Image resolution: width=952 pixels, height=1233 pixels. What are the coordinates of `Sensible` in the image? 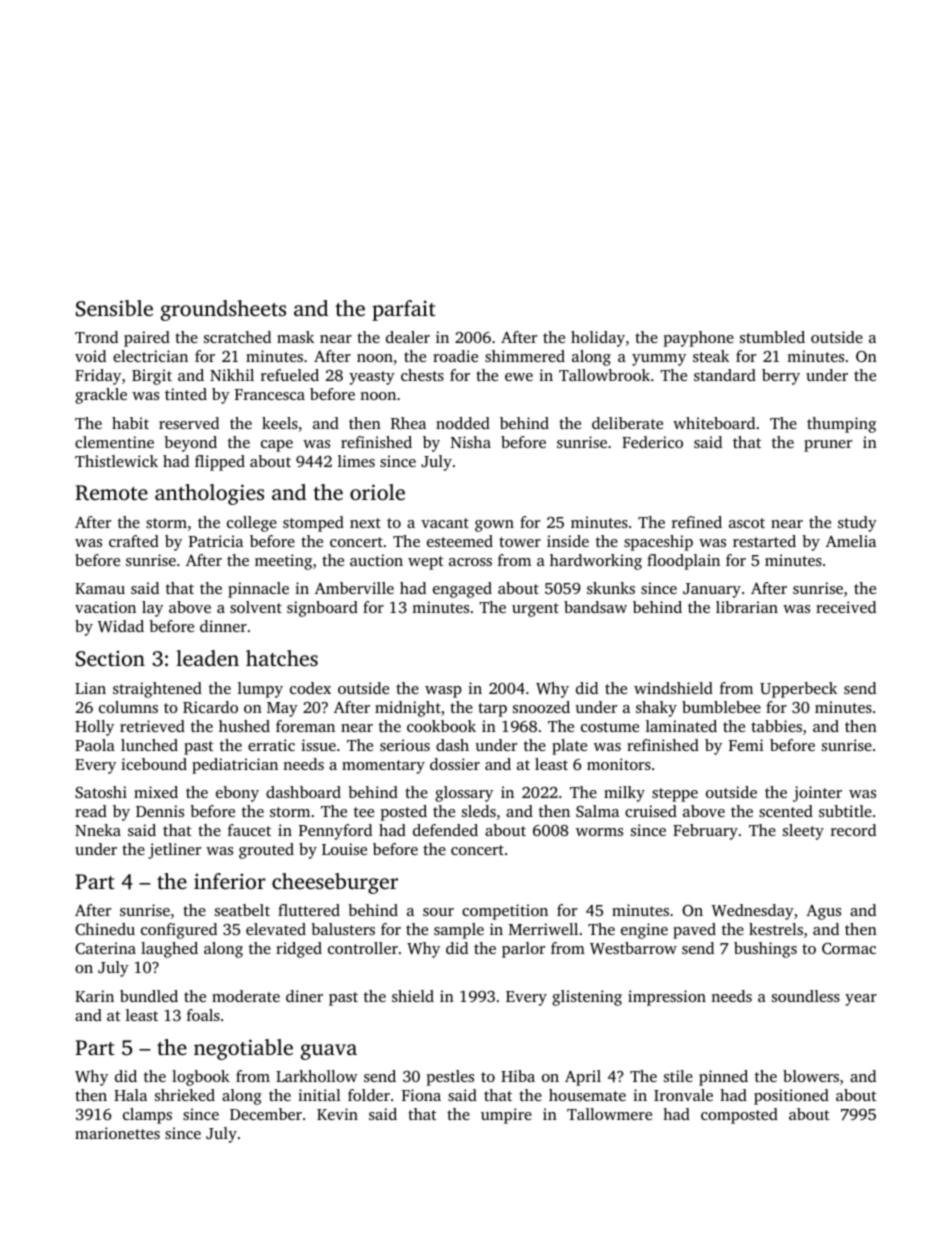 It's located at (114, 308).
